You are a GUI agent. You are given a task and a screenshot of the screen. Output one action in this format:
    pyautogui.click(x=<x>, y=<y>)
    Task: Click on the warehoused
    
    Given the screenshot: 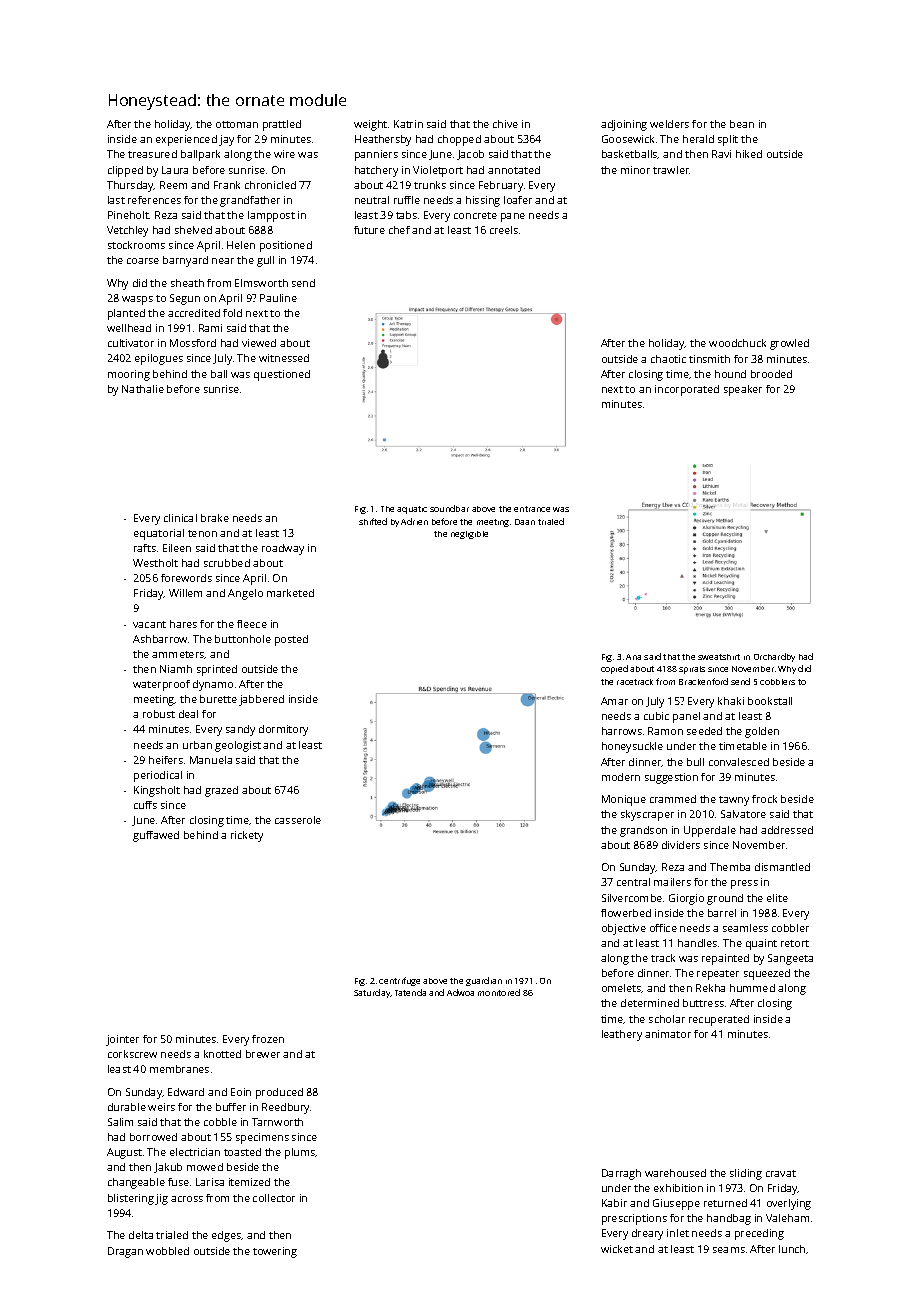 What is the action you would take?
    pyautogui.click(x=675, y=1173)
